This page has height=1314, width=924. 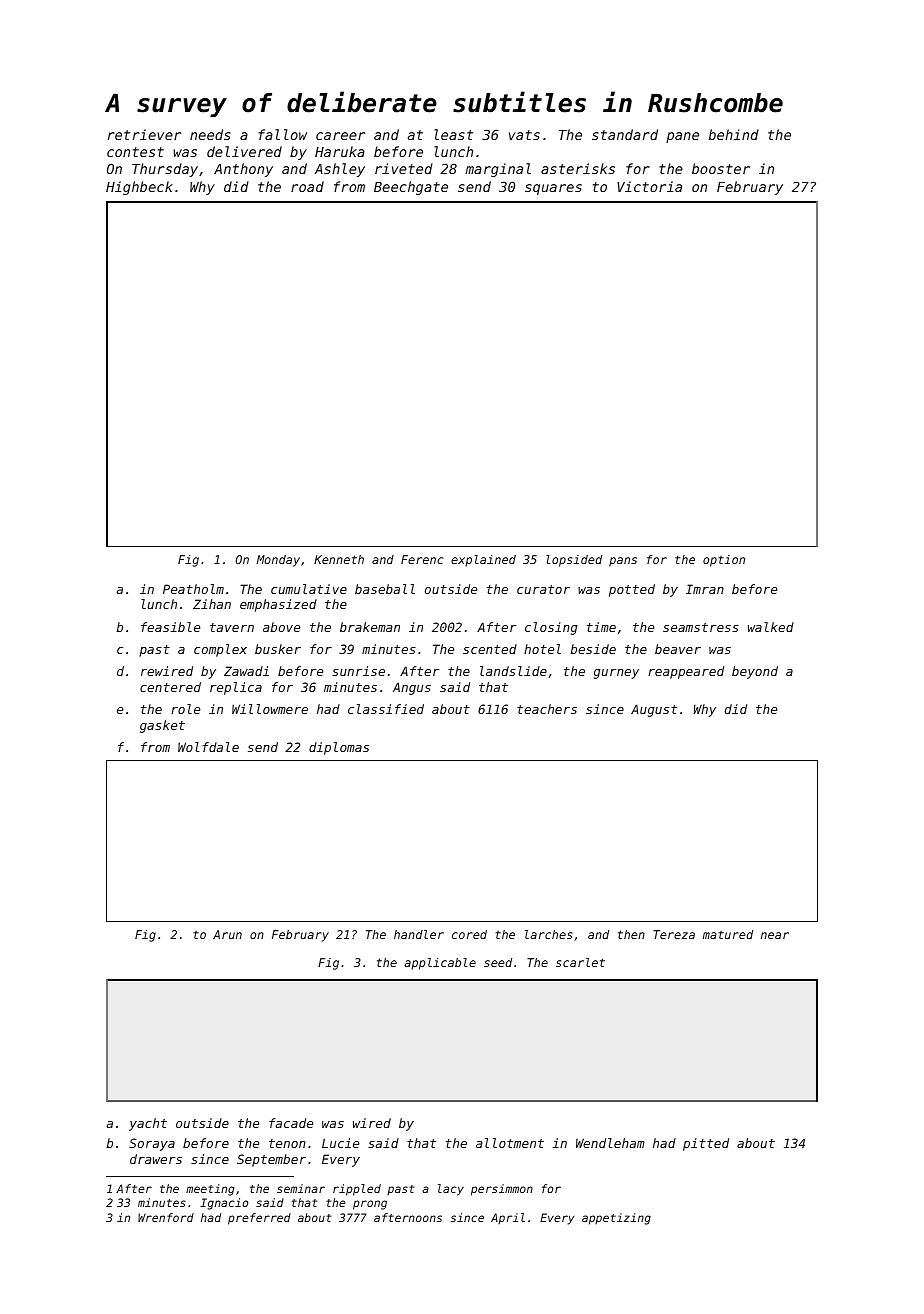 I want to click on seamstress, so click(x=701, y=627).
